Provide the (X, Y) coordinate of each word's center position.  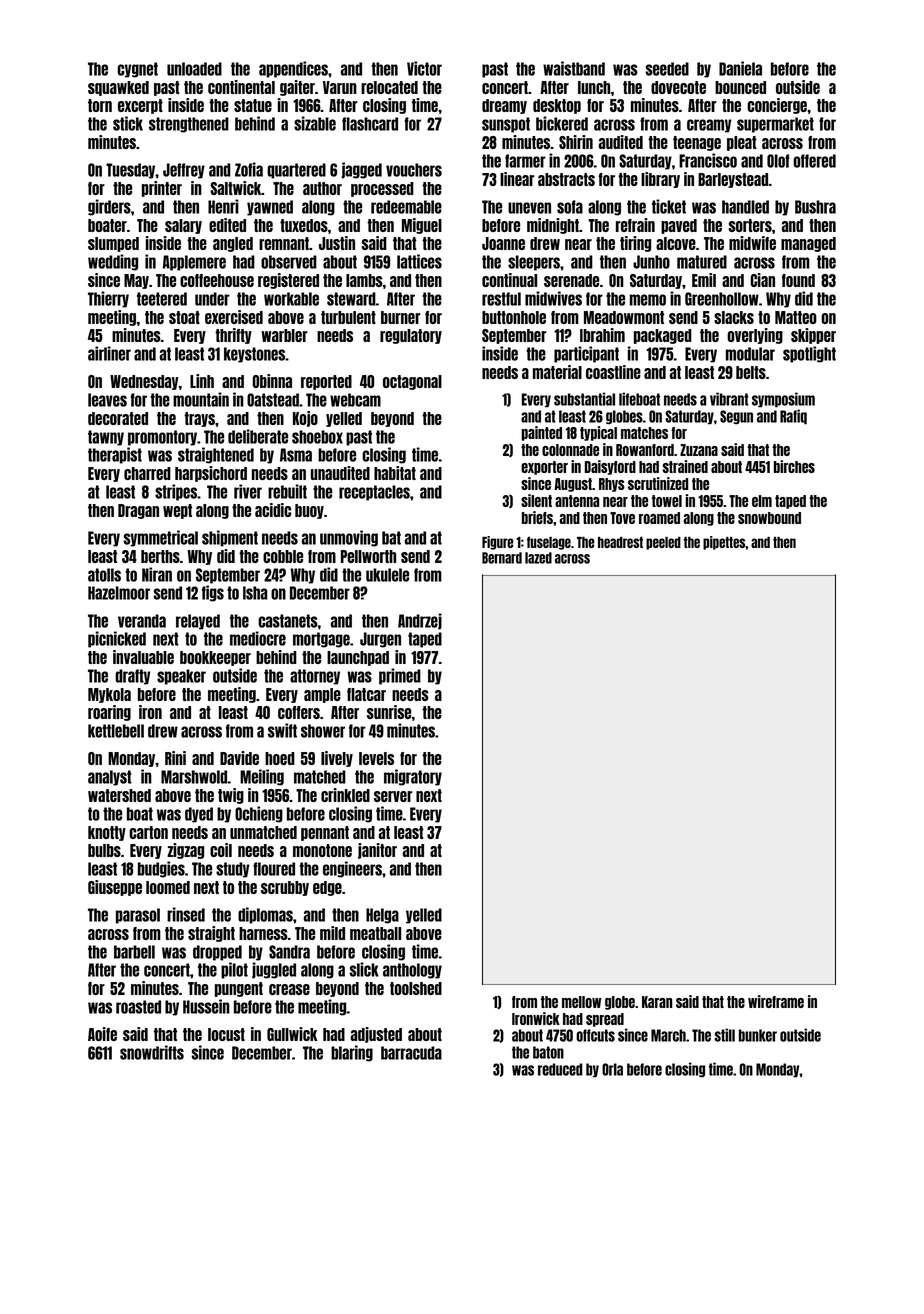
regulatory (411, 336)
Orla (612, 1069)
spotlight (809, 354)
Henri (223, 206)
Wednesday (144, 382)
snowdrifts (152, 1052)
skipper (813, 336)
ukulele (387, 575)
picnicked (117, 639)
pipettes (724, 543)
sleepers (534, 263)
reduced (560, 1069)
